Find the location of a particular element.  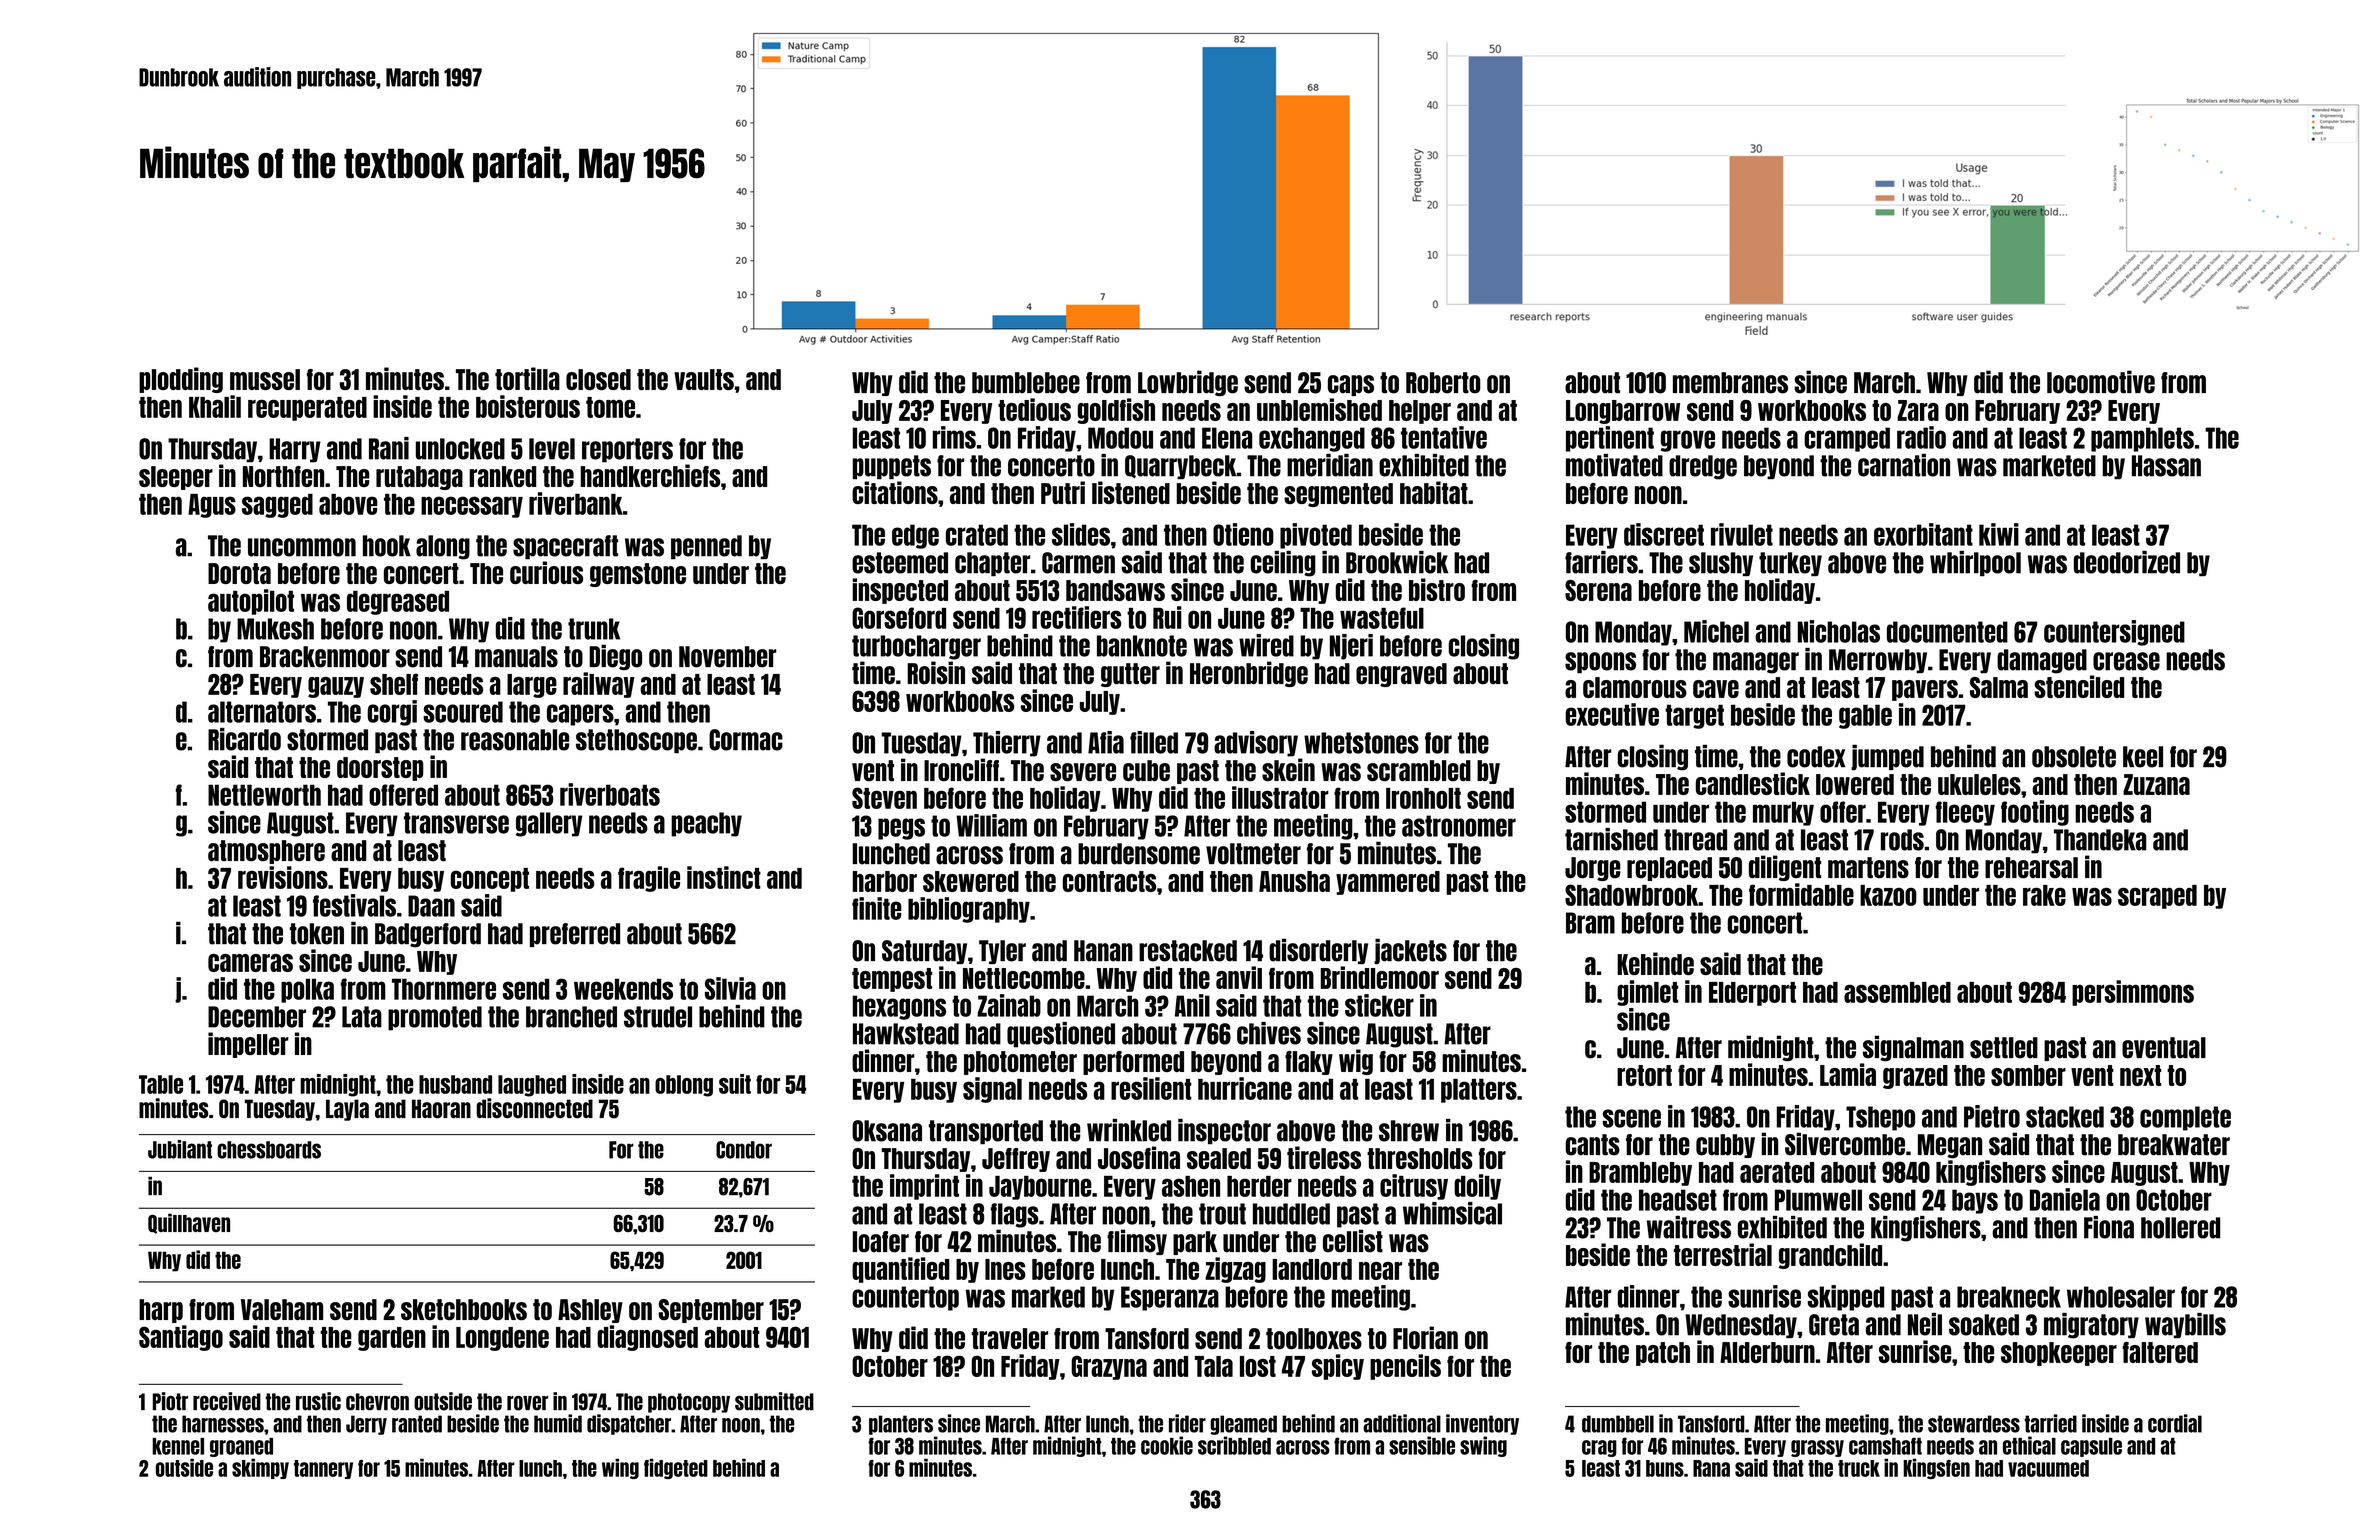

diagnosed is located at coordinates (647, 1338).
